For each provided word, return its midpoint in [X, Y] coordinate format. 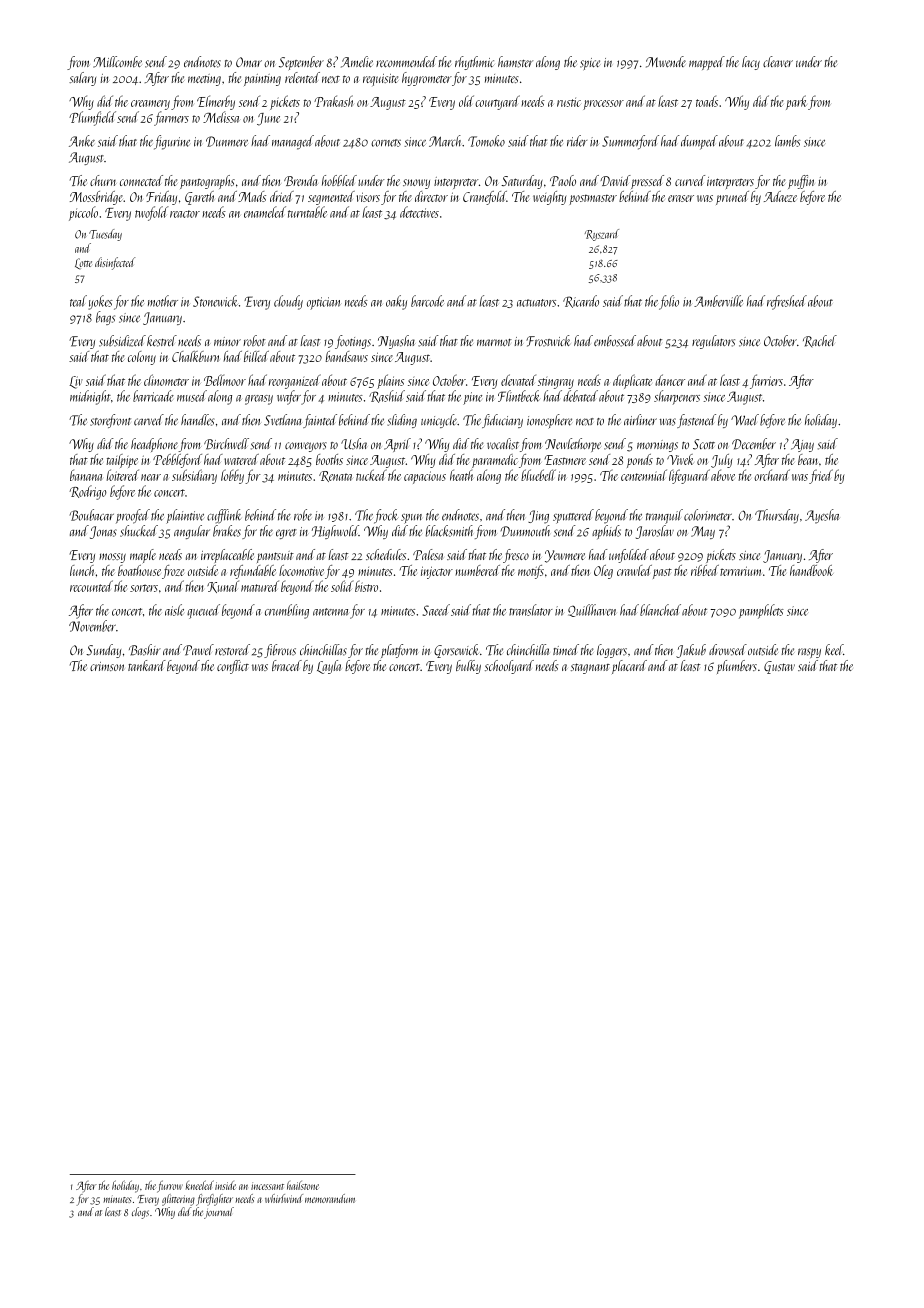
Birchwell [226, 444]
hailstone [303, 1185]
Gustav [779, 667]
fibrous [280, 651]
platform [399, 651]
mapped [707, 63]
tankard [147, 665]
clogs [140, 1213]
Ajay [802, 445]
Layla [329, 667]
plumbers [737, 667]
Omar [249, 62]
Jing [538, 517]
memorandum [330, 1198]
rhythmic [474, 63]
